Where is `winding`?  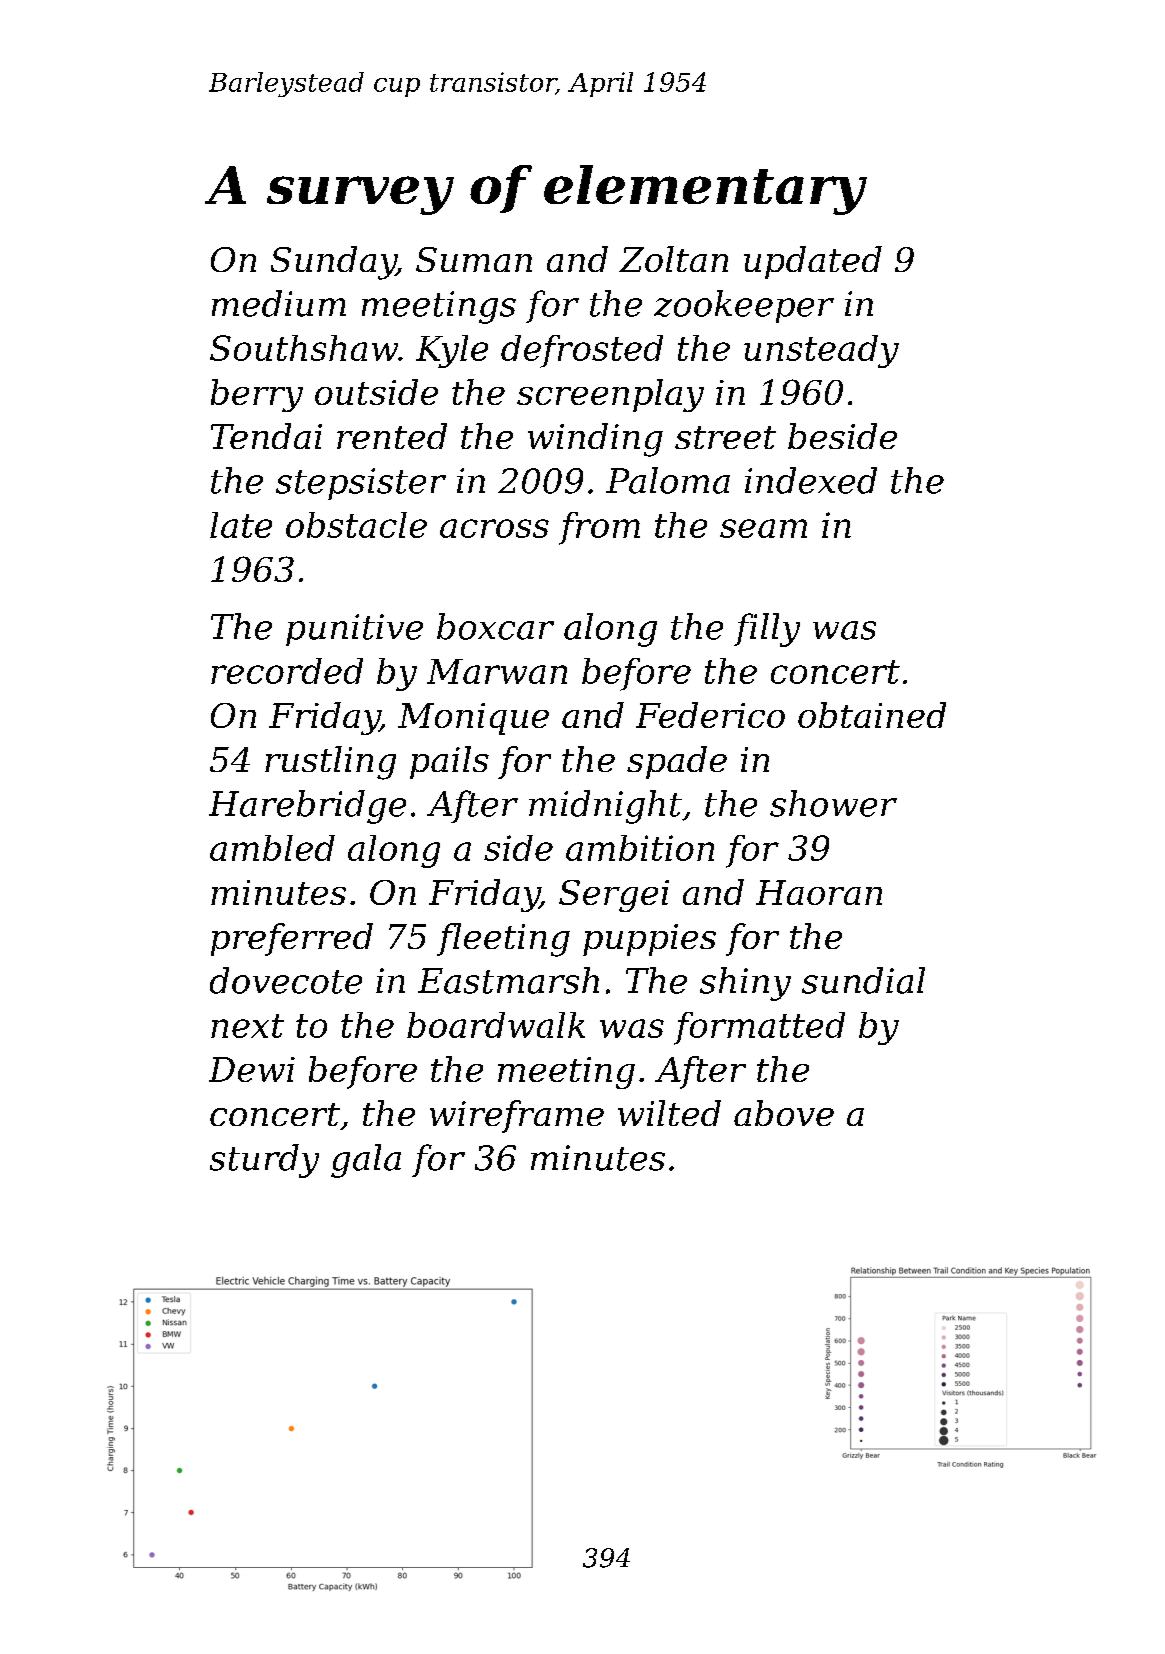
winding is located at coordinates (595, 440).
